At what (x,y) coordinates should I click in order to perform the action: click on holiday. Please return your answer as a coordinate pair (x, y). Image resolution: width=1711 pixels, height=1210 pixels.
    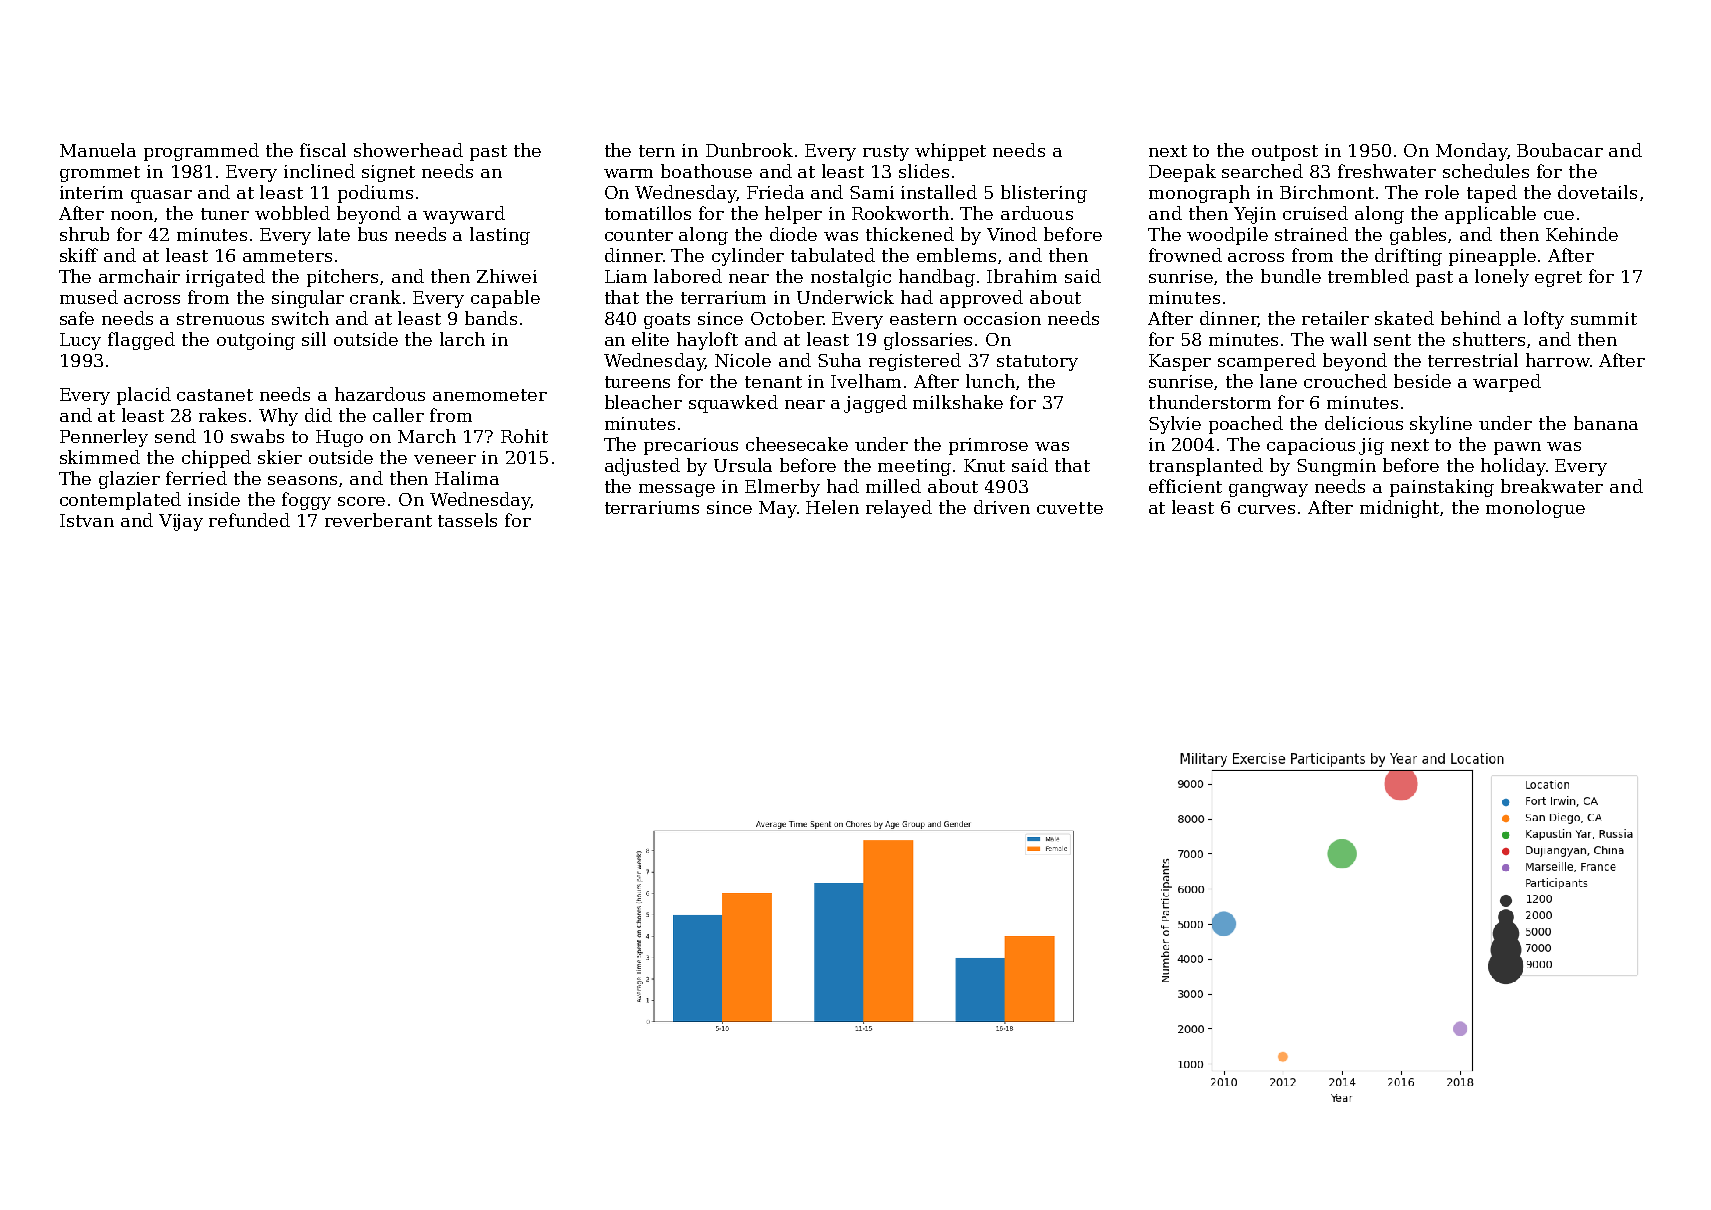
    Looking at the image, I should click on (1513, 467).
